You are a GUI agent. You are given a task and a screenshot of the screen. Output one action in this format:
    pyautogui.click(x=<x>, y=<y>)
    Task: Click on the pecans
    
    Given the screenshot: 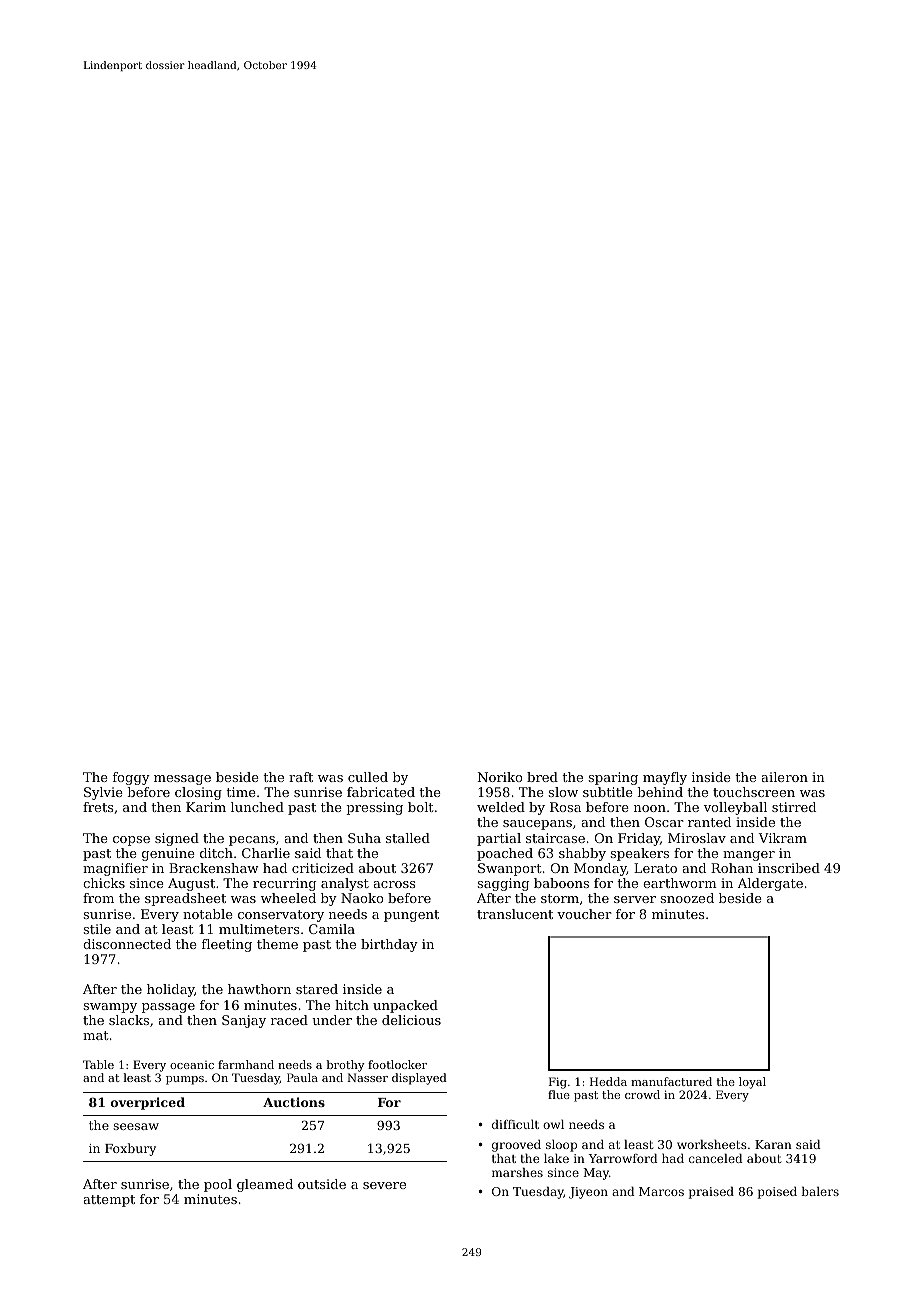 What is the action you would take?
    pyautogui.click(x=252, y=841)
